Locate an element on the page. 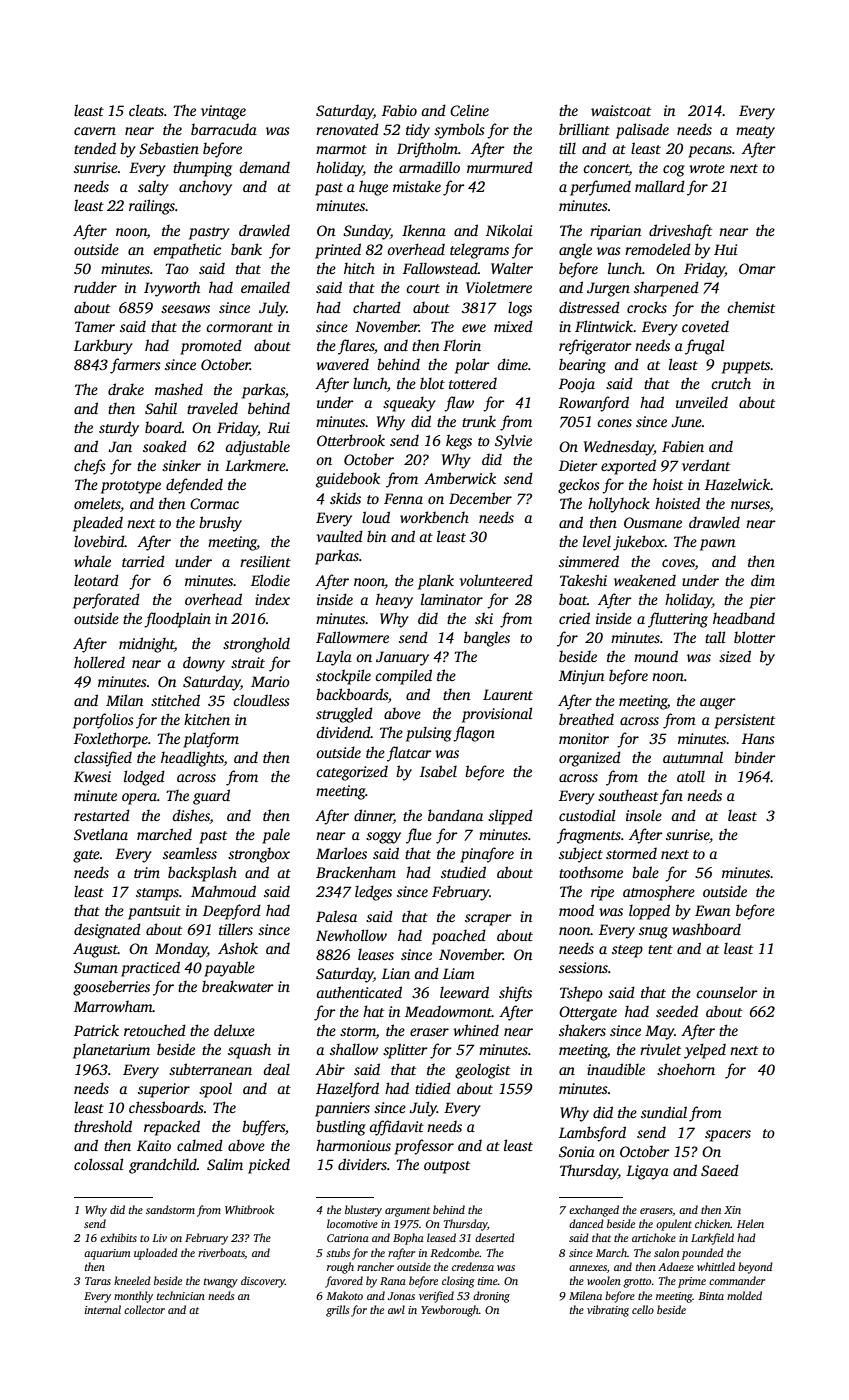 The height and width of the page is (1400, 849). geologist is located at coordinates (482, 1071).
